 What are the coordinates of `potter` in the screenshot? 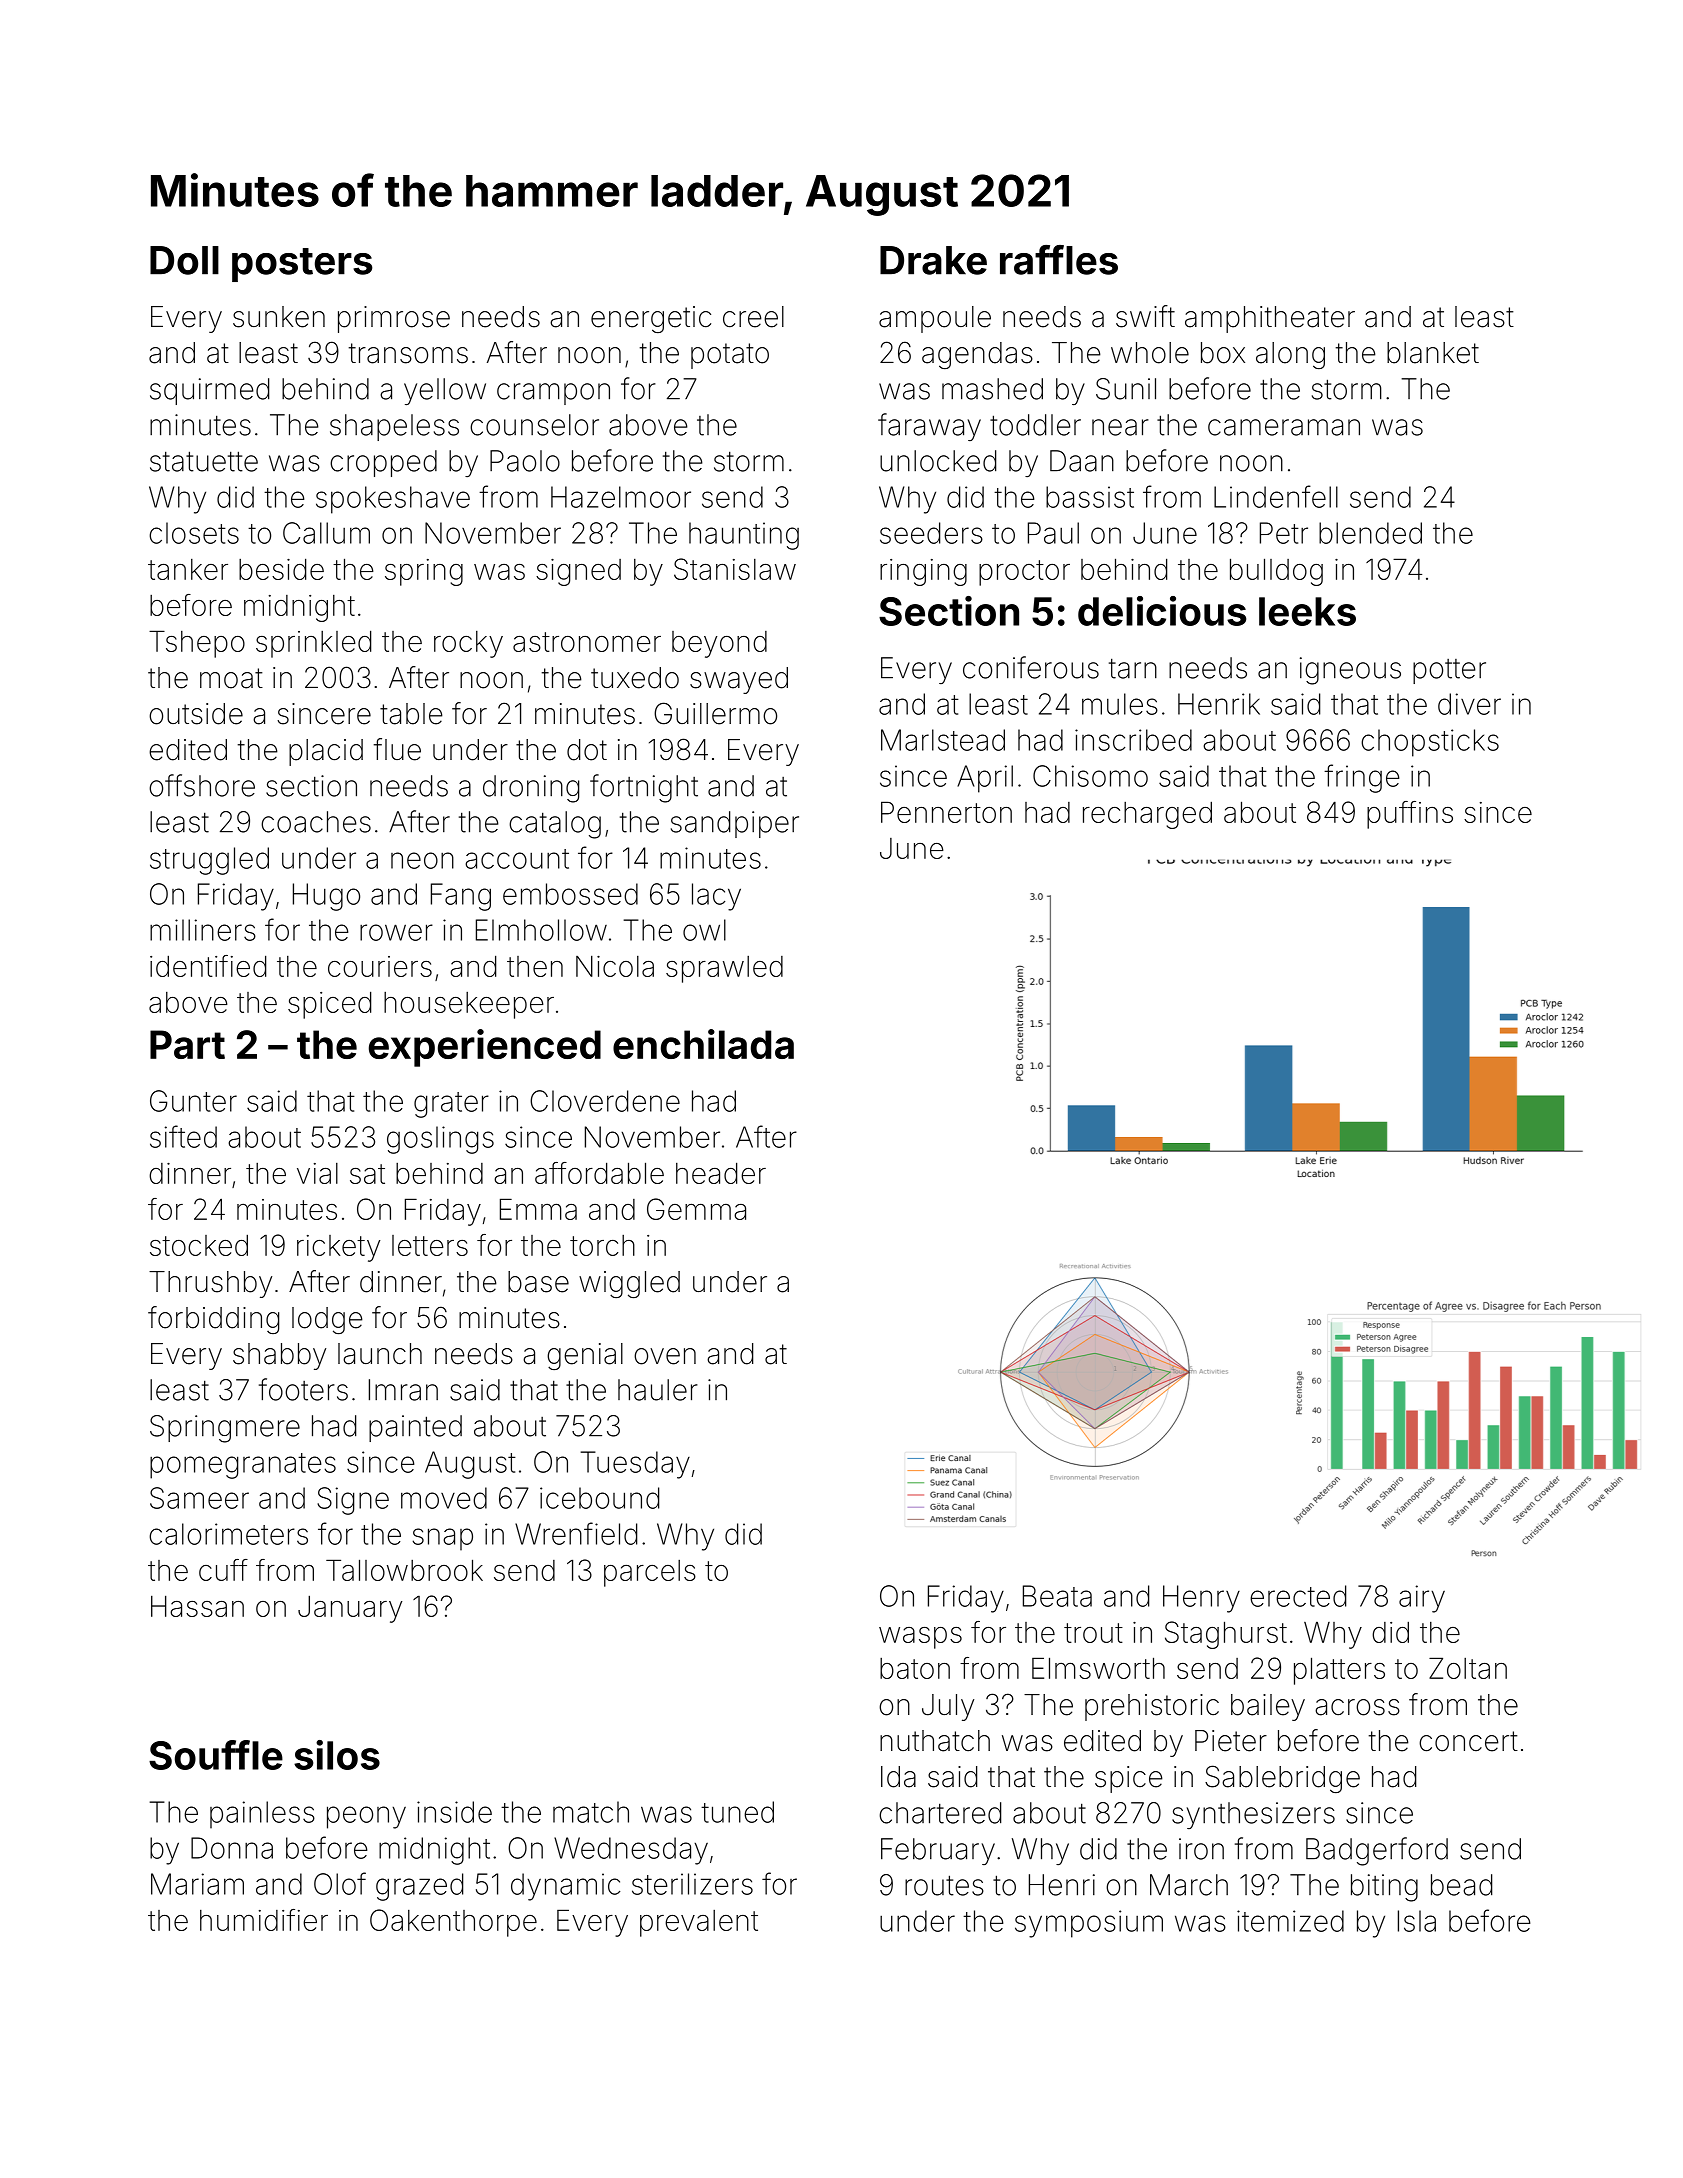 It's located at (1449, 671).
